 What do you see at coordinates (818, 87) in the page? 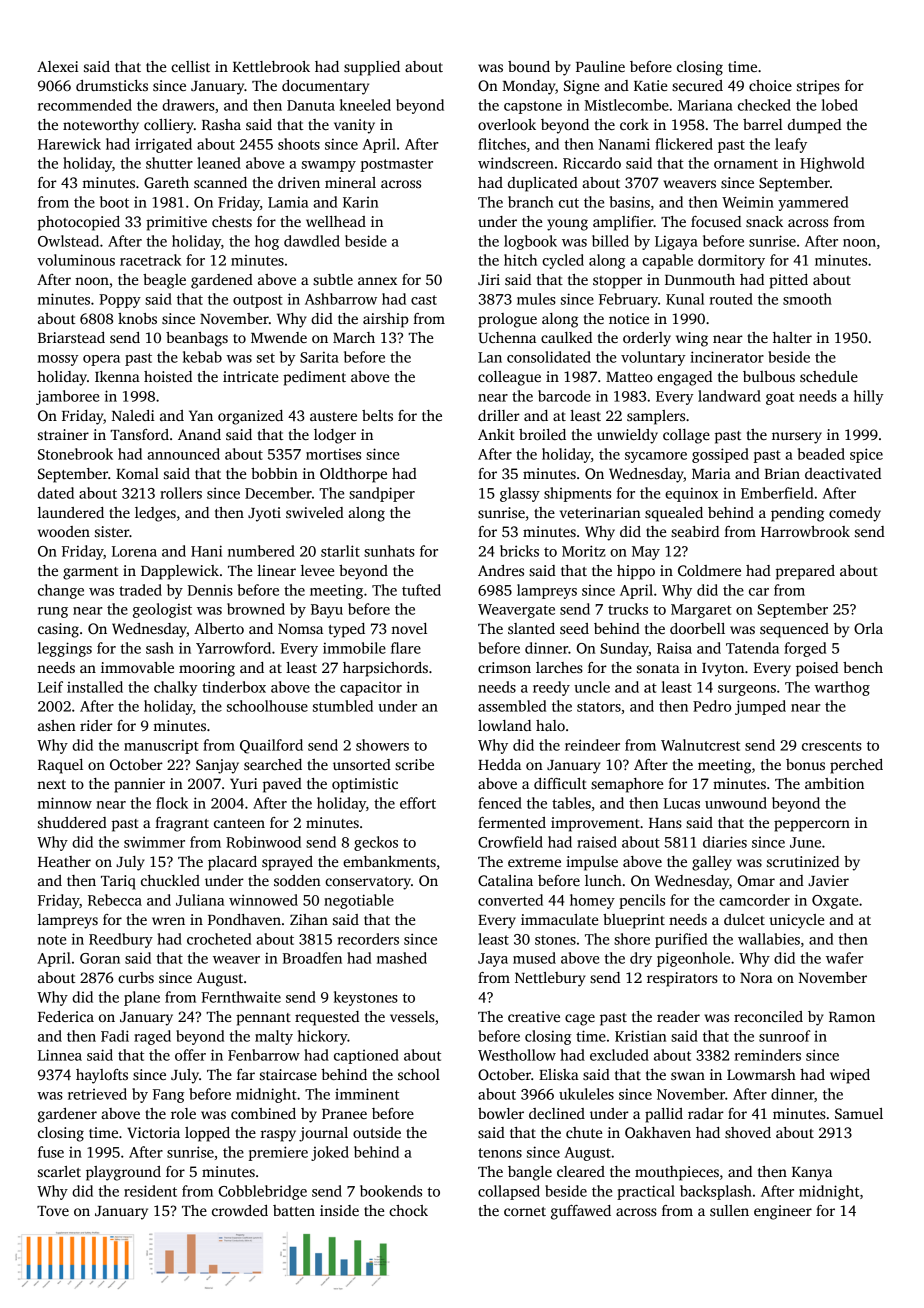
I see `stripes` at bounding box center [818, 87].
